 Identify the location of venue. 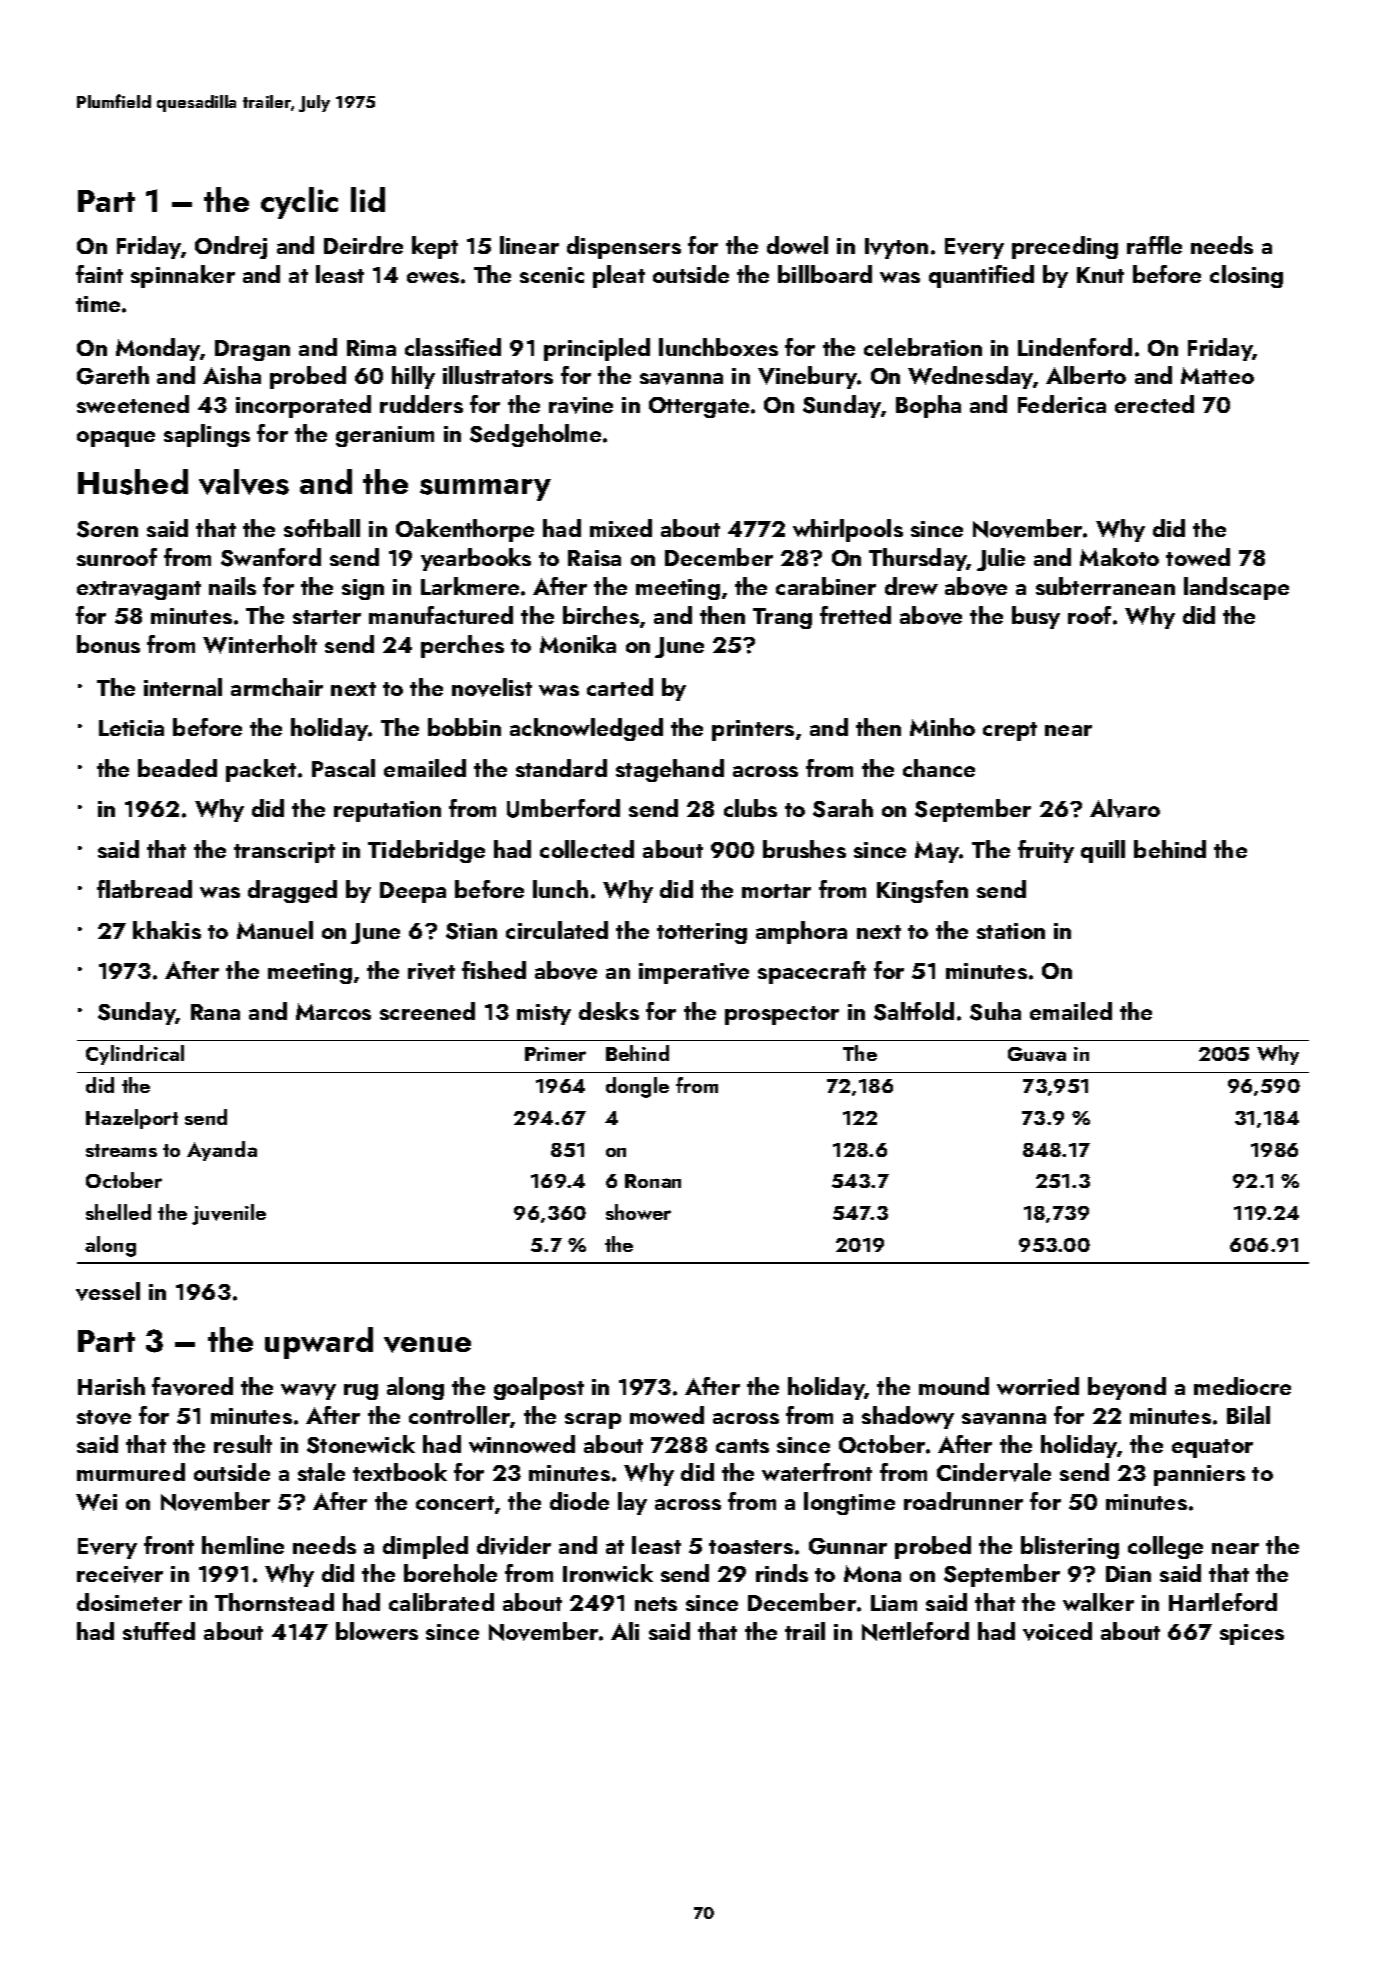
(427, 1345).
